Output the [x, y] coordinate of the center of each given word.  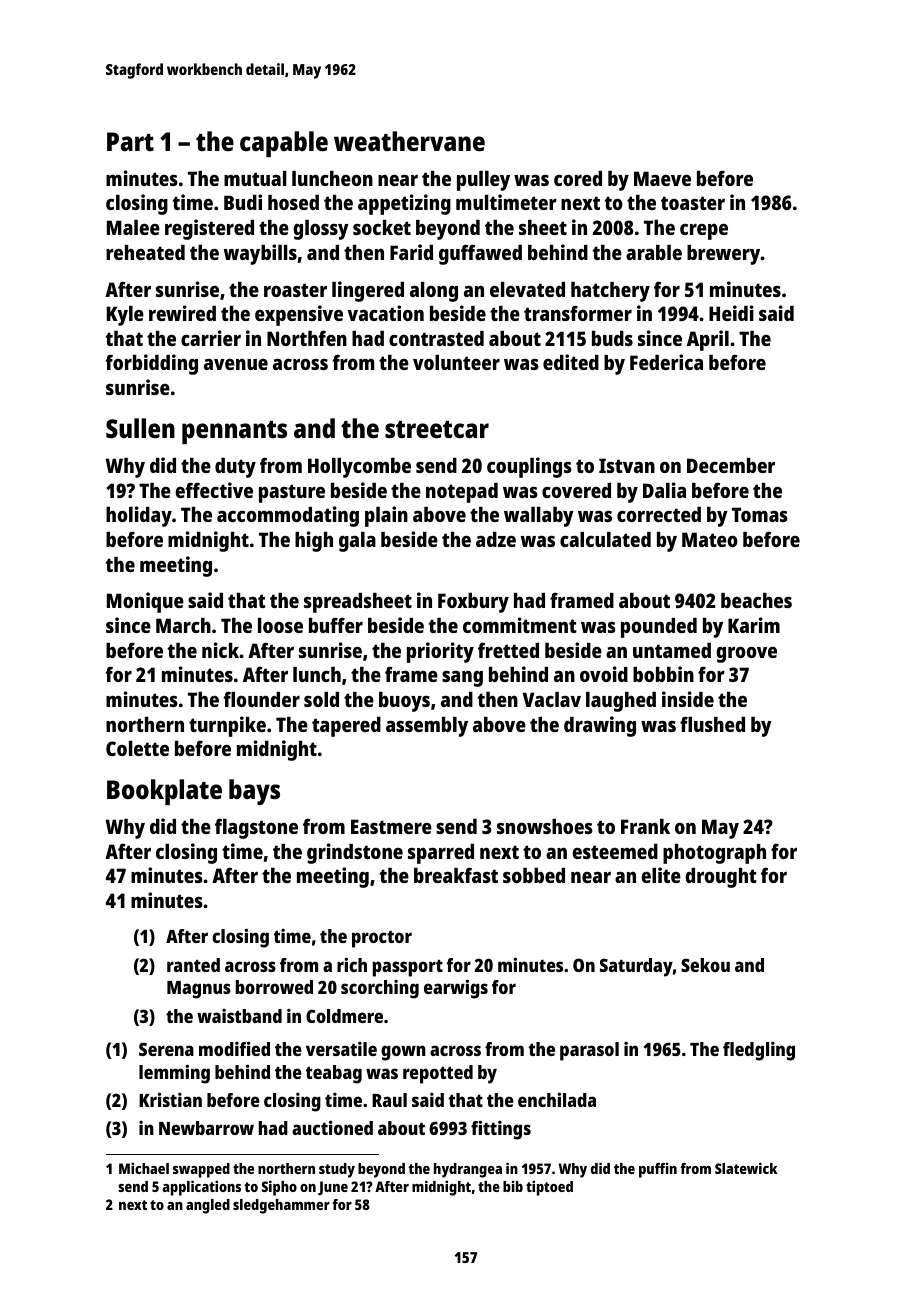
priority [440, 652]
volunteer [456, 362]
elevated [527, 289]
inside [688, 699]
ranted [193, 965]
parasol [589, 1051]
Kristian [170, 1099]
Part [130, 141]
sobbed [534, 875]
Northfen [307, 338]
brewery [724, 255]
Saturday [636, 967]
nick [220, 650]
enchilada [557, 1099]
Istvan [627, 465]
